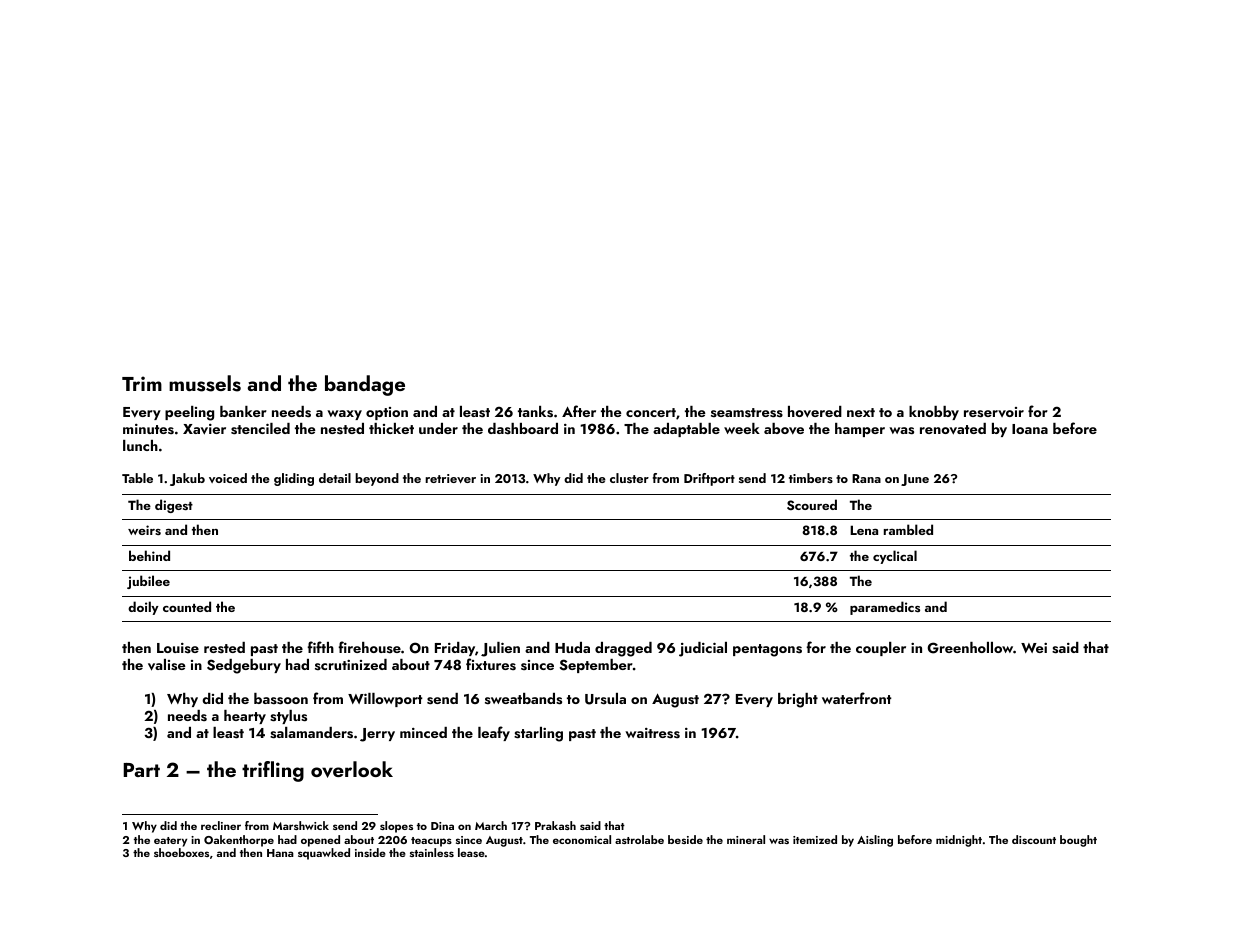 This screenshot has width=1233, height=952. Describe the element at coordinates (450, 478) in the screenshot. I see `retriever` at that location.
